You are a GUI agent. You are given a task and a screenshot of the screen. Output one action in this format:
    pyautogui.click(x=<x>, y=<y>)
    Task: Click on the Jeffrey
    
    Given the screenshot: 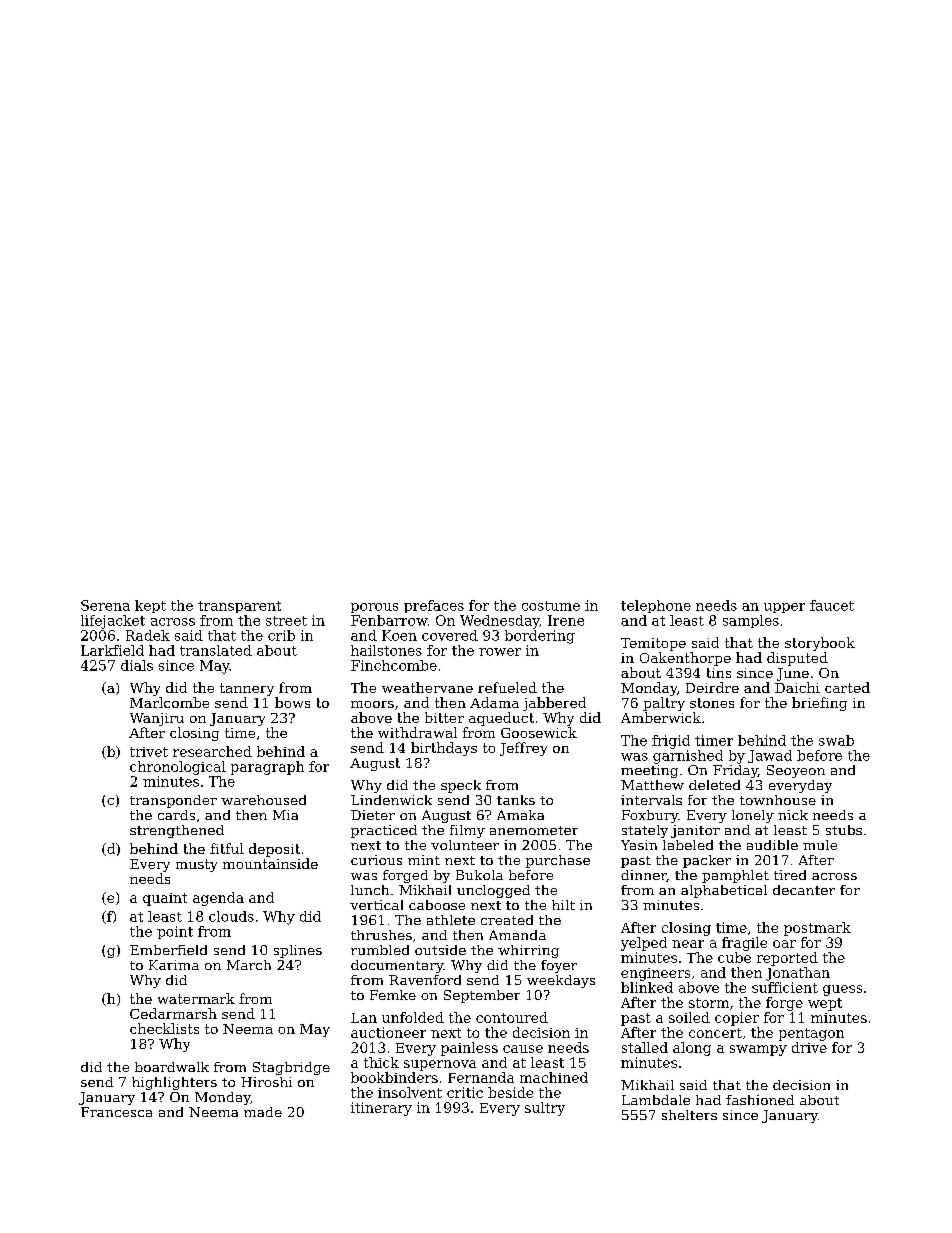 What is the action you would take?
    pyautogui.click(x=523, y=749)
